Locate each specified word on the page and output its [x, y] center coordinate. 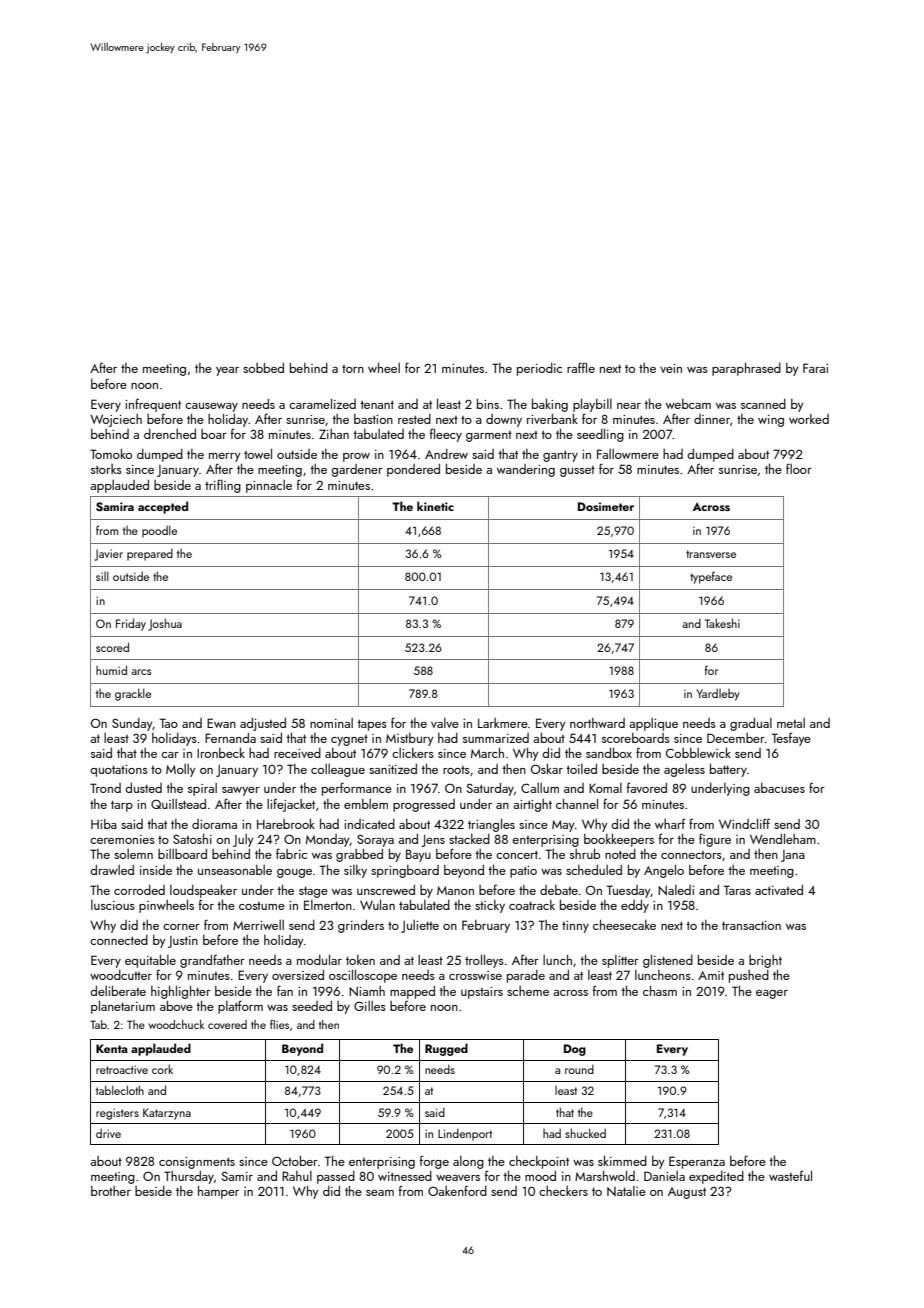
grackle [133, 694]
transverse [711, 554]
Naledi [676, 890]
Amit [711, 975]
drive [108, 1133]
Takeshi [722, 623]
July [243, 840]
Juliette [420, 926]
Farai [815, 368]
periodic [539, 369]
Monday [328, 840]
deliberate [118, 991]
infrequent [153, 405]
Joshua [165, 624]
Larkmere [503, 723]
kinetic [435, 506]
